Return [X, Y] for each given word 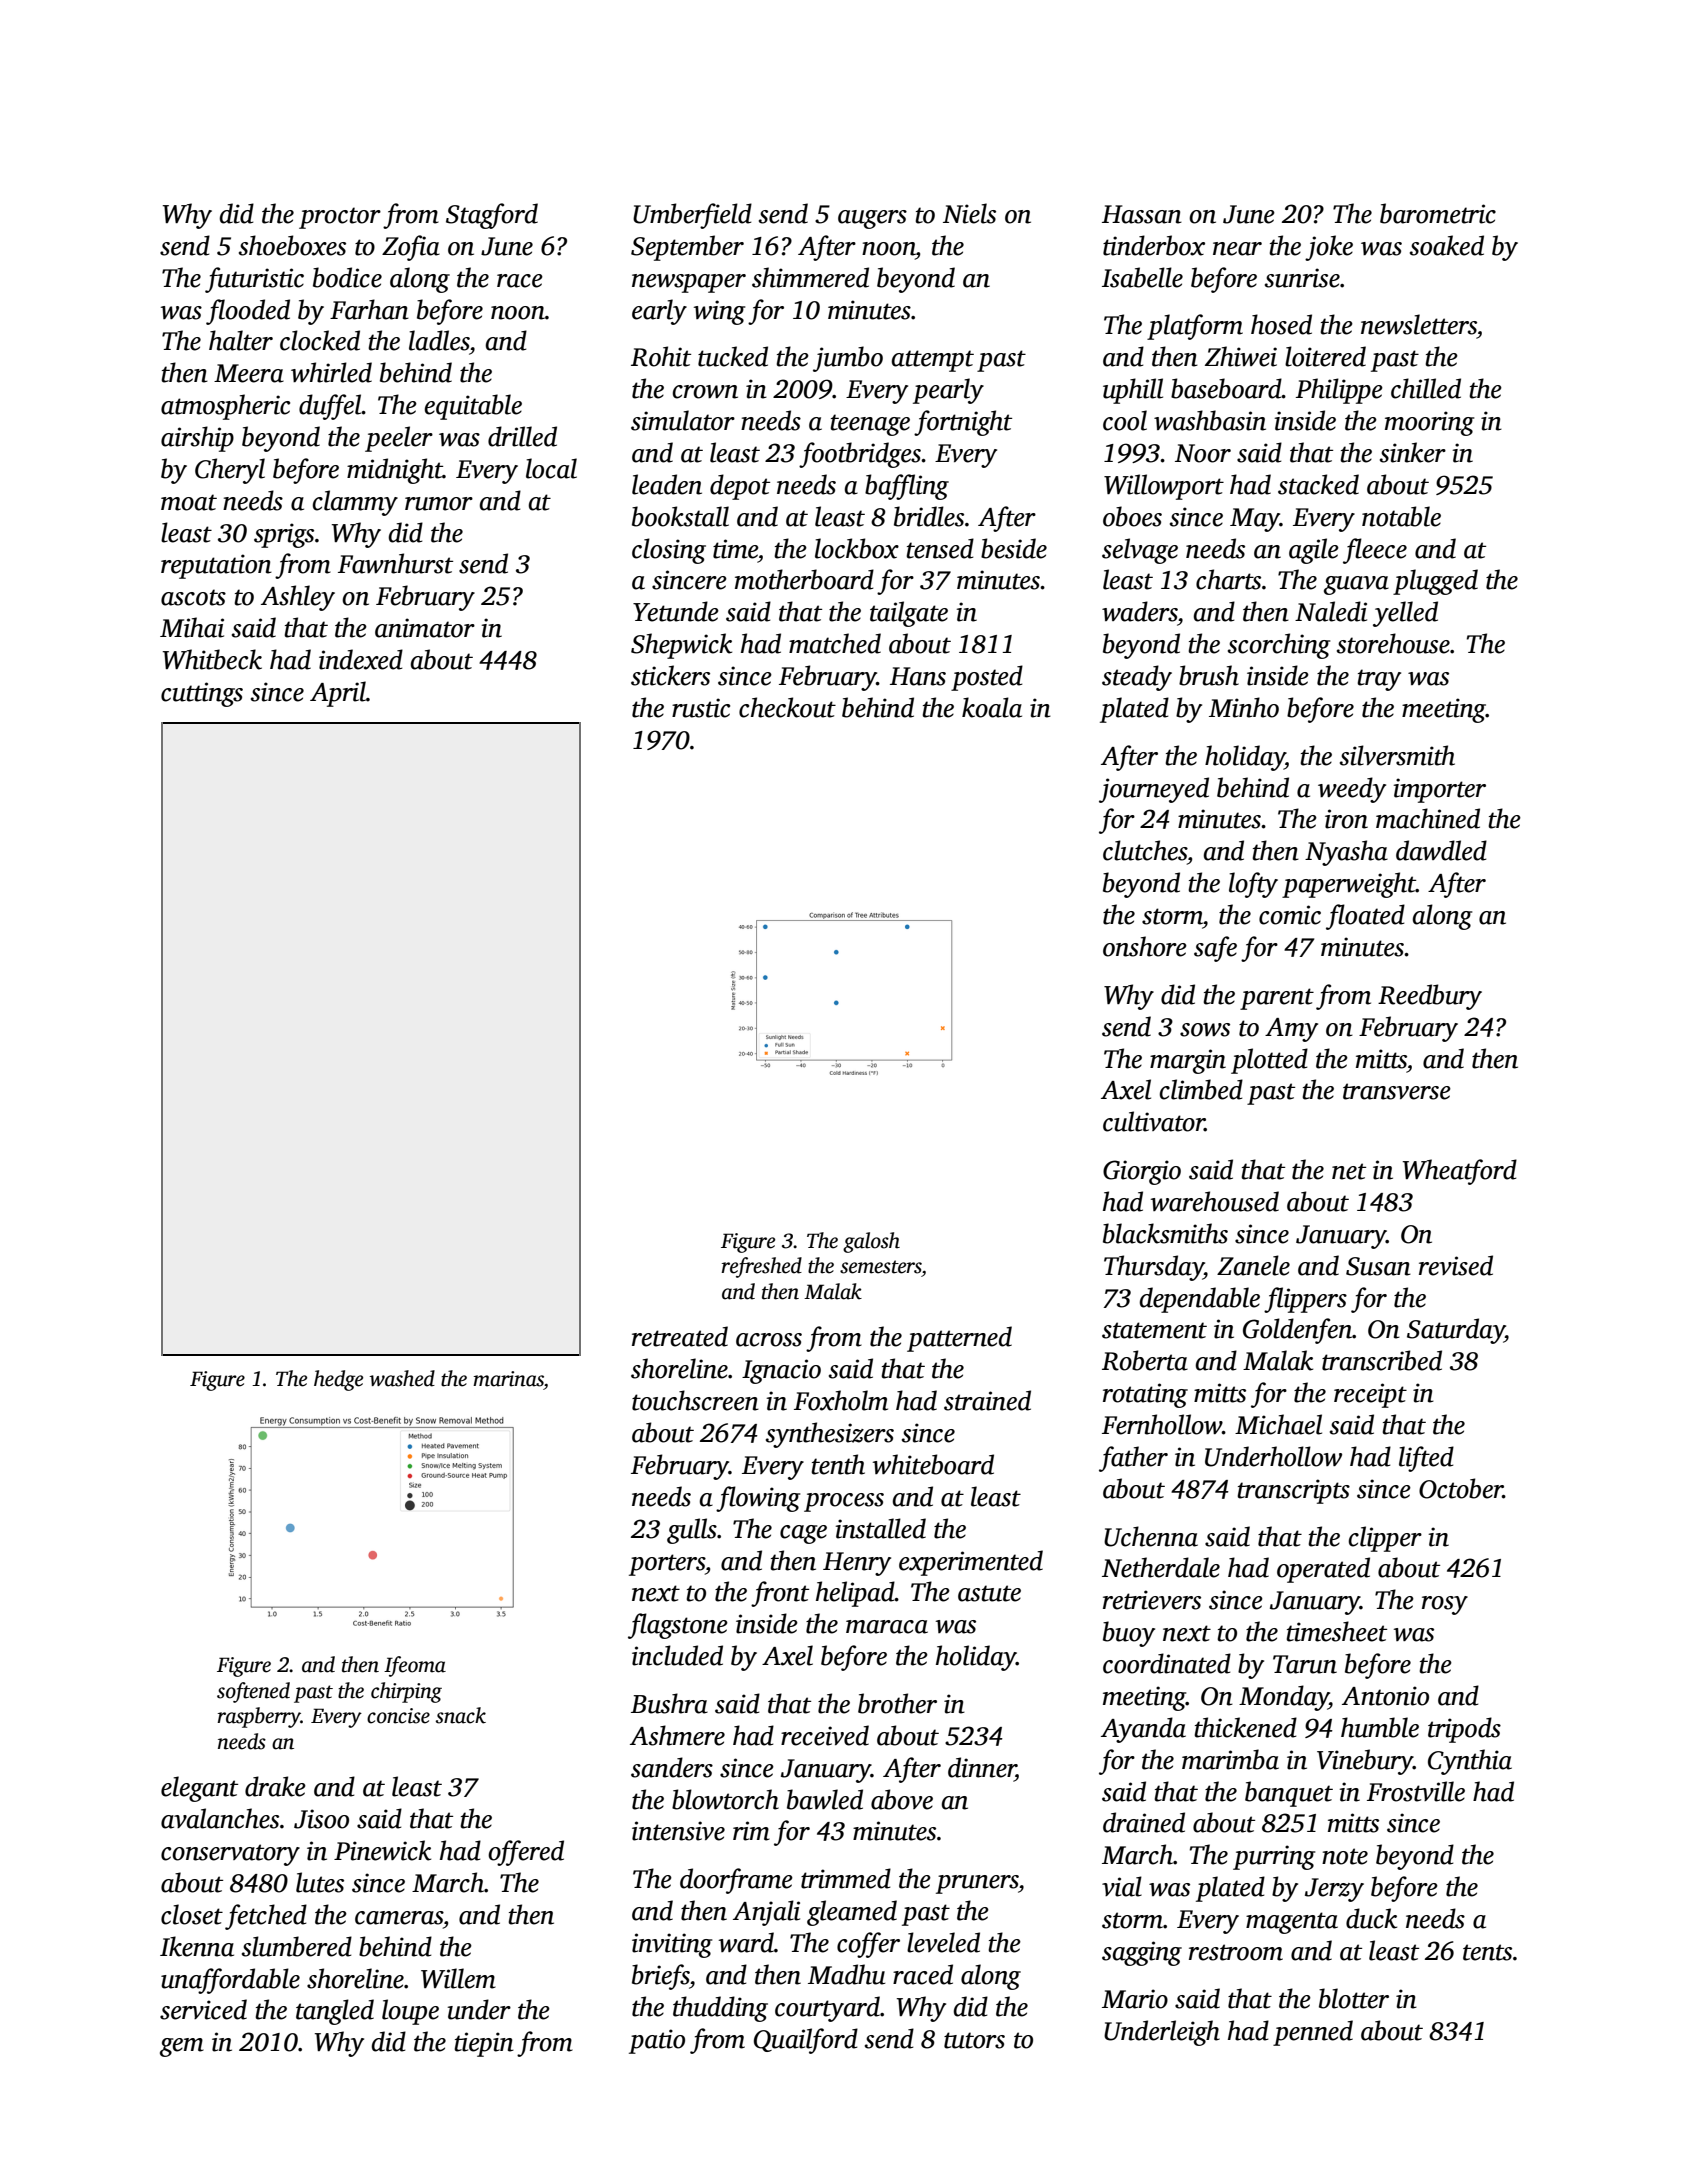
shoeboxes [292, 245]
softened [253, 1692]
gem [182, 2047]
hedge [338, 1380]
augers [872, 219]
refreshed [761, 1267]
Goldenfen [1297, 1331]
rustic [701, 708]
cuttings [202, 694]
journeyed [1154, 790]
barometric [1438, 213]
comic [1290, 915]
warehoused [1215, 1201]
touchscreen [695, 1400]
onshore [1145, 946]
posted [987, 678]
